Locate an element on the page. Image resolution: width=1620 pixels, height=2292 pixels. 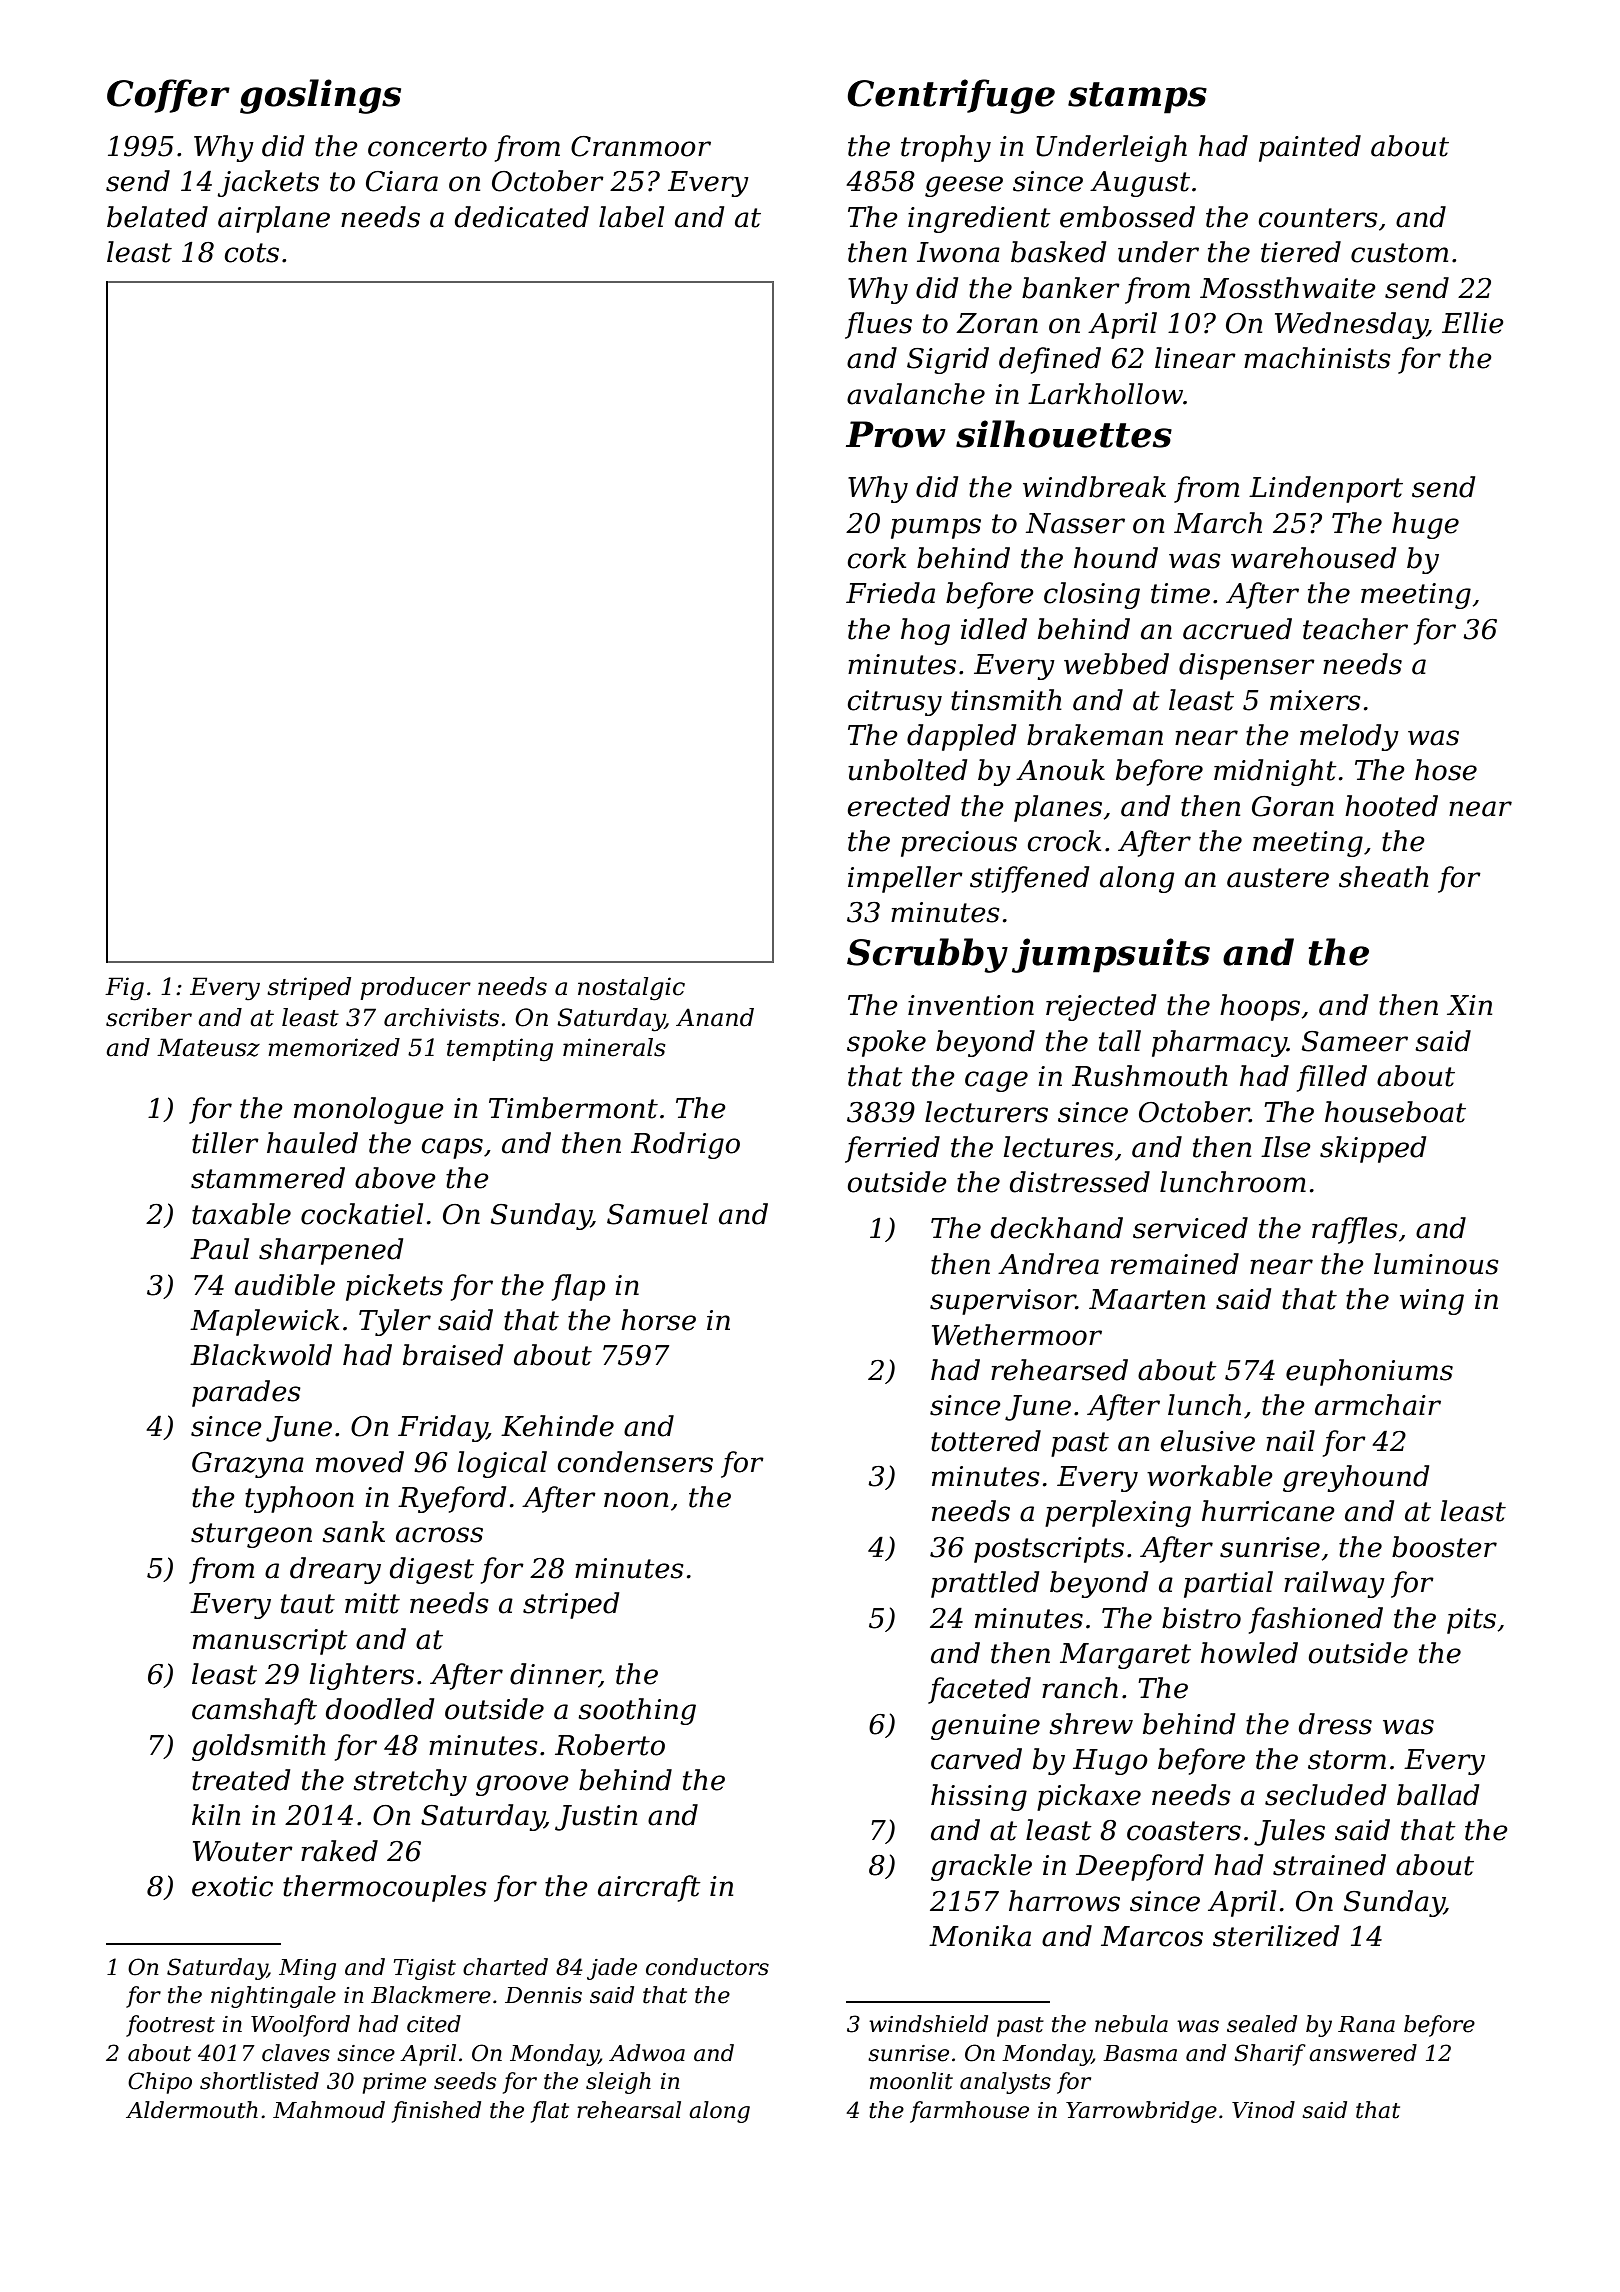
cockatiel is located at coordinates (362, 1214).
